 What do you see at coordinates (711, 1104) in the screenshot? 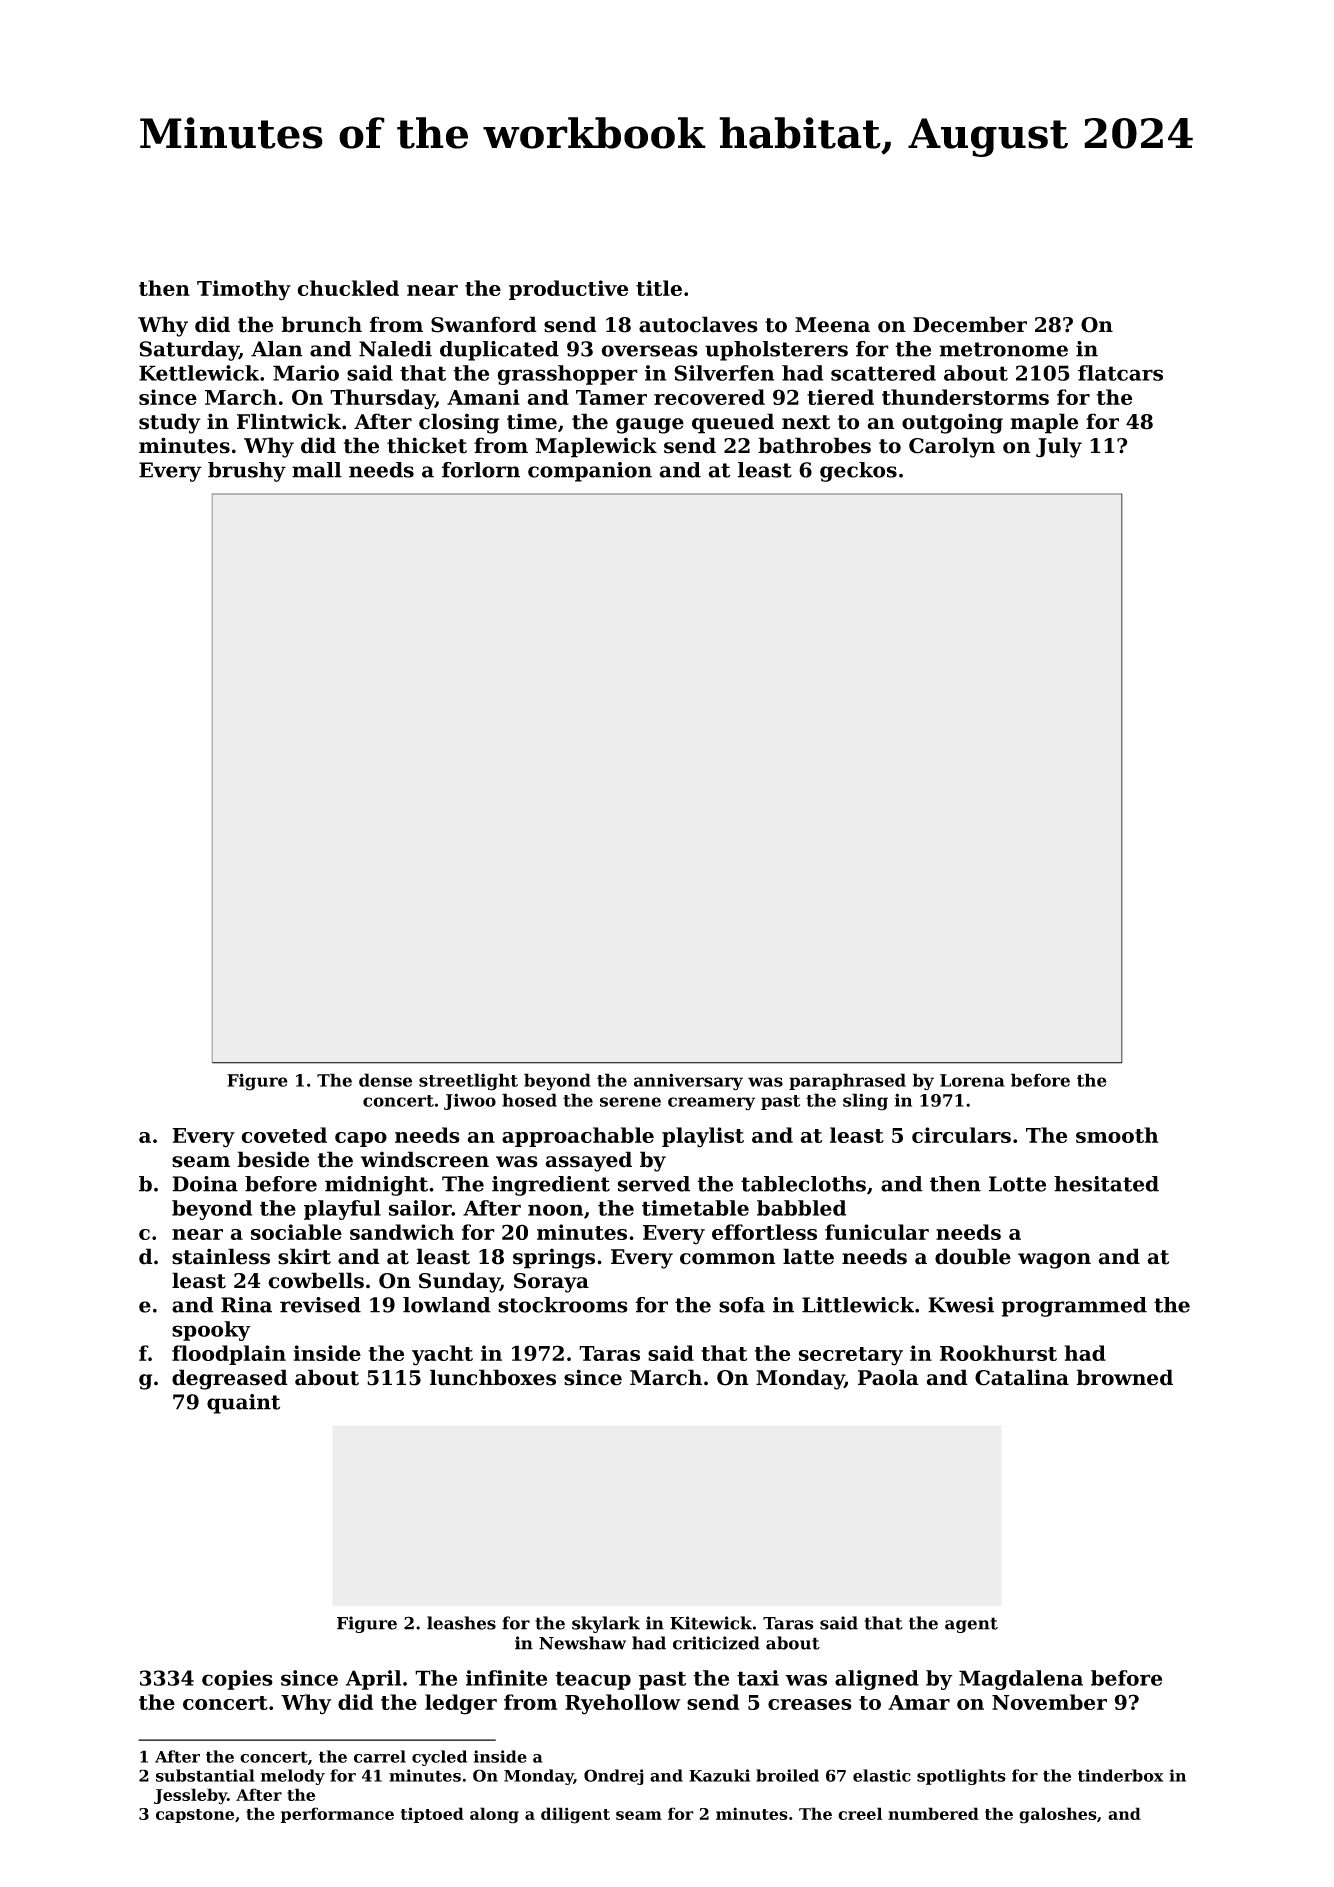
I see `creamery` at bounding box center [711, 1104].
